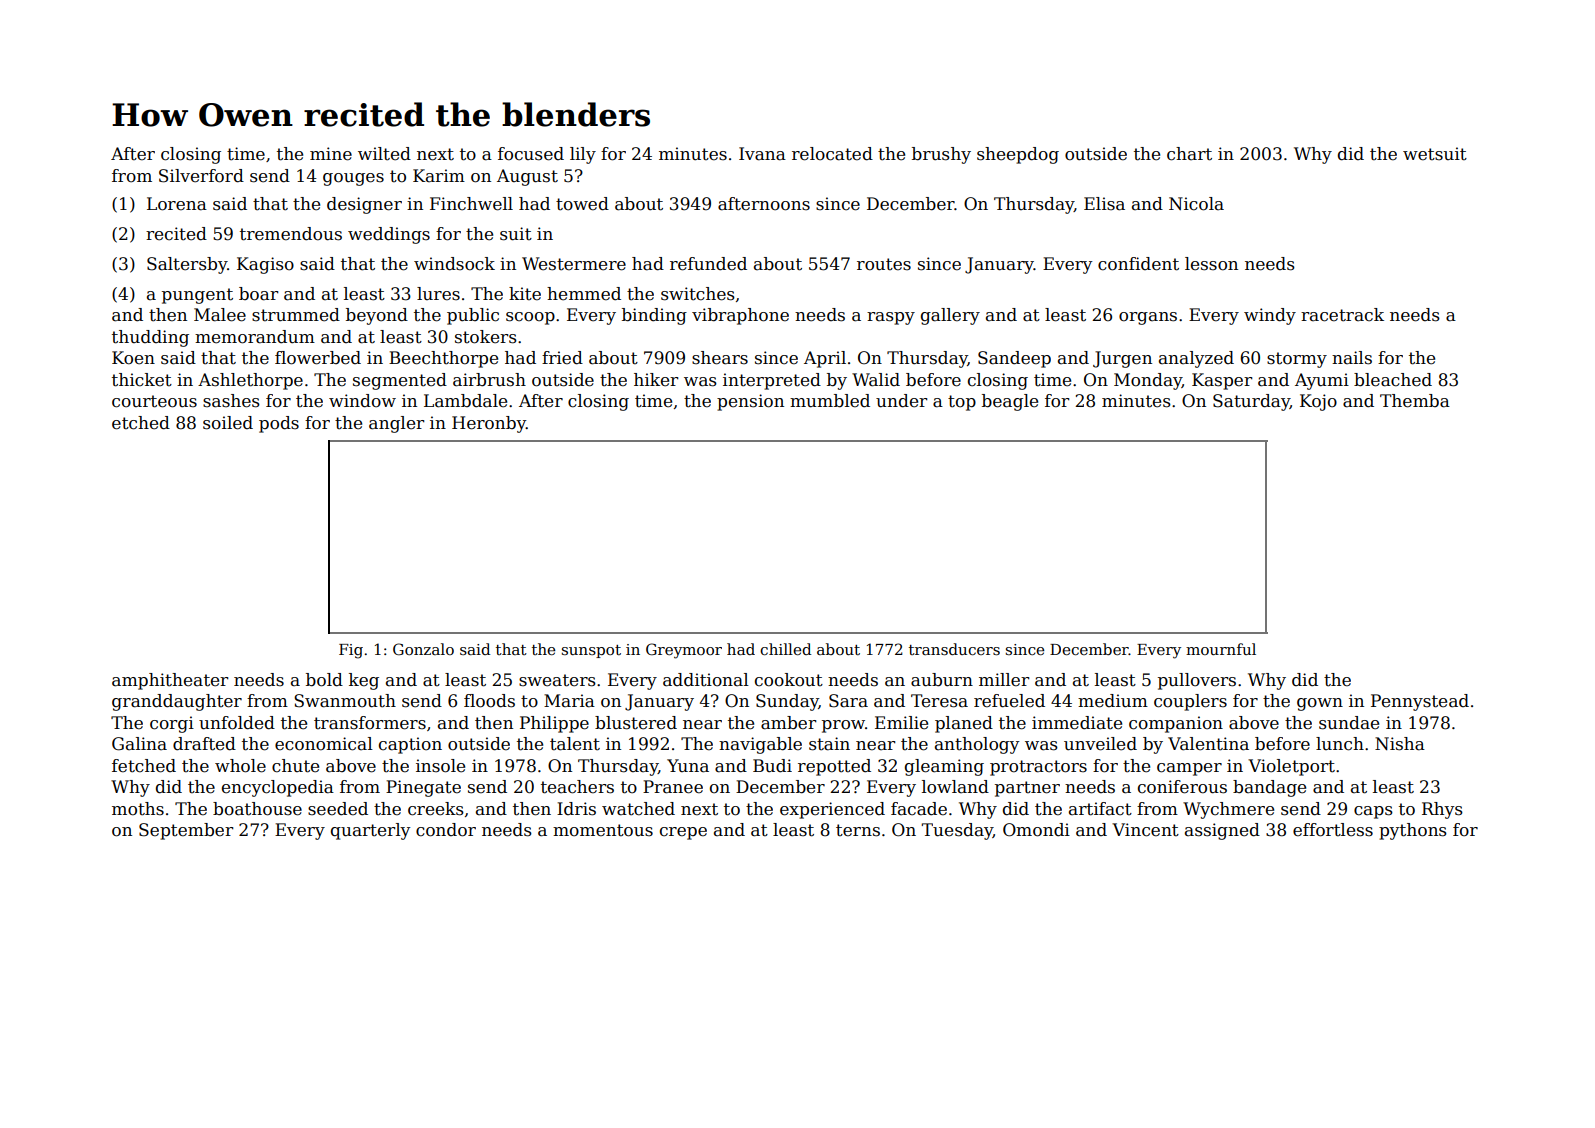  What do you see at coordinates (684, 651) in the document?
I see `Greymoor` at bounding box center [684, 651].
